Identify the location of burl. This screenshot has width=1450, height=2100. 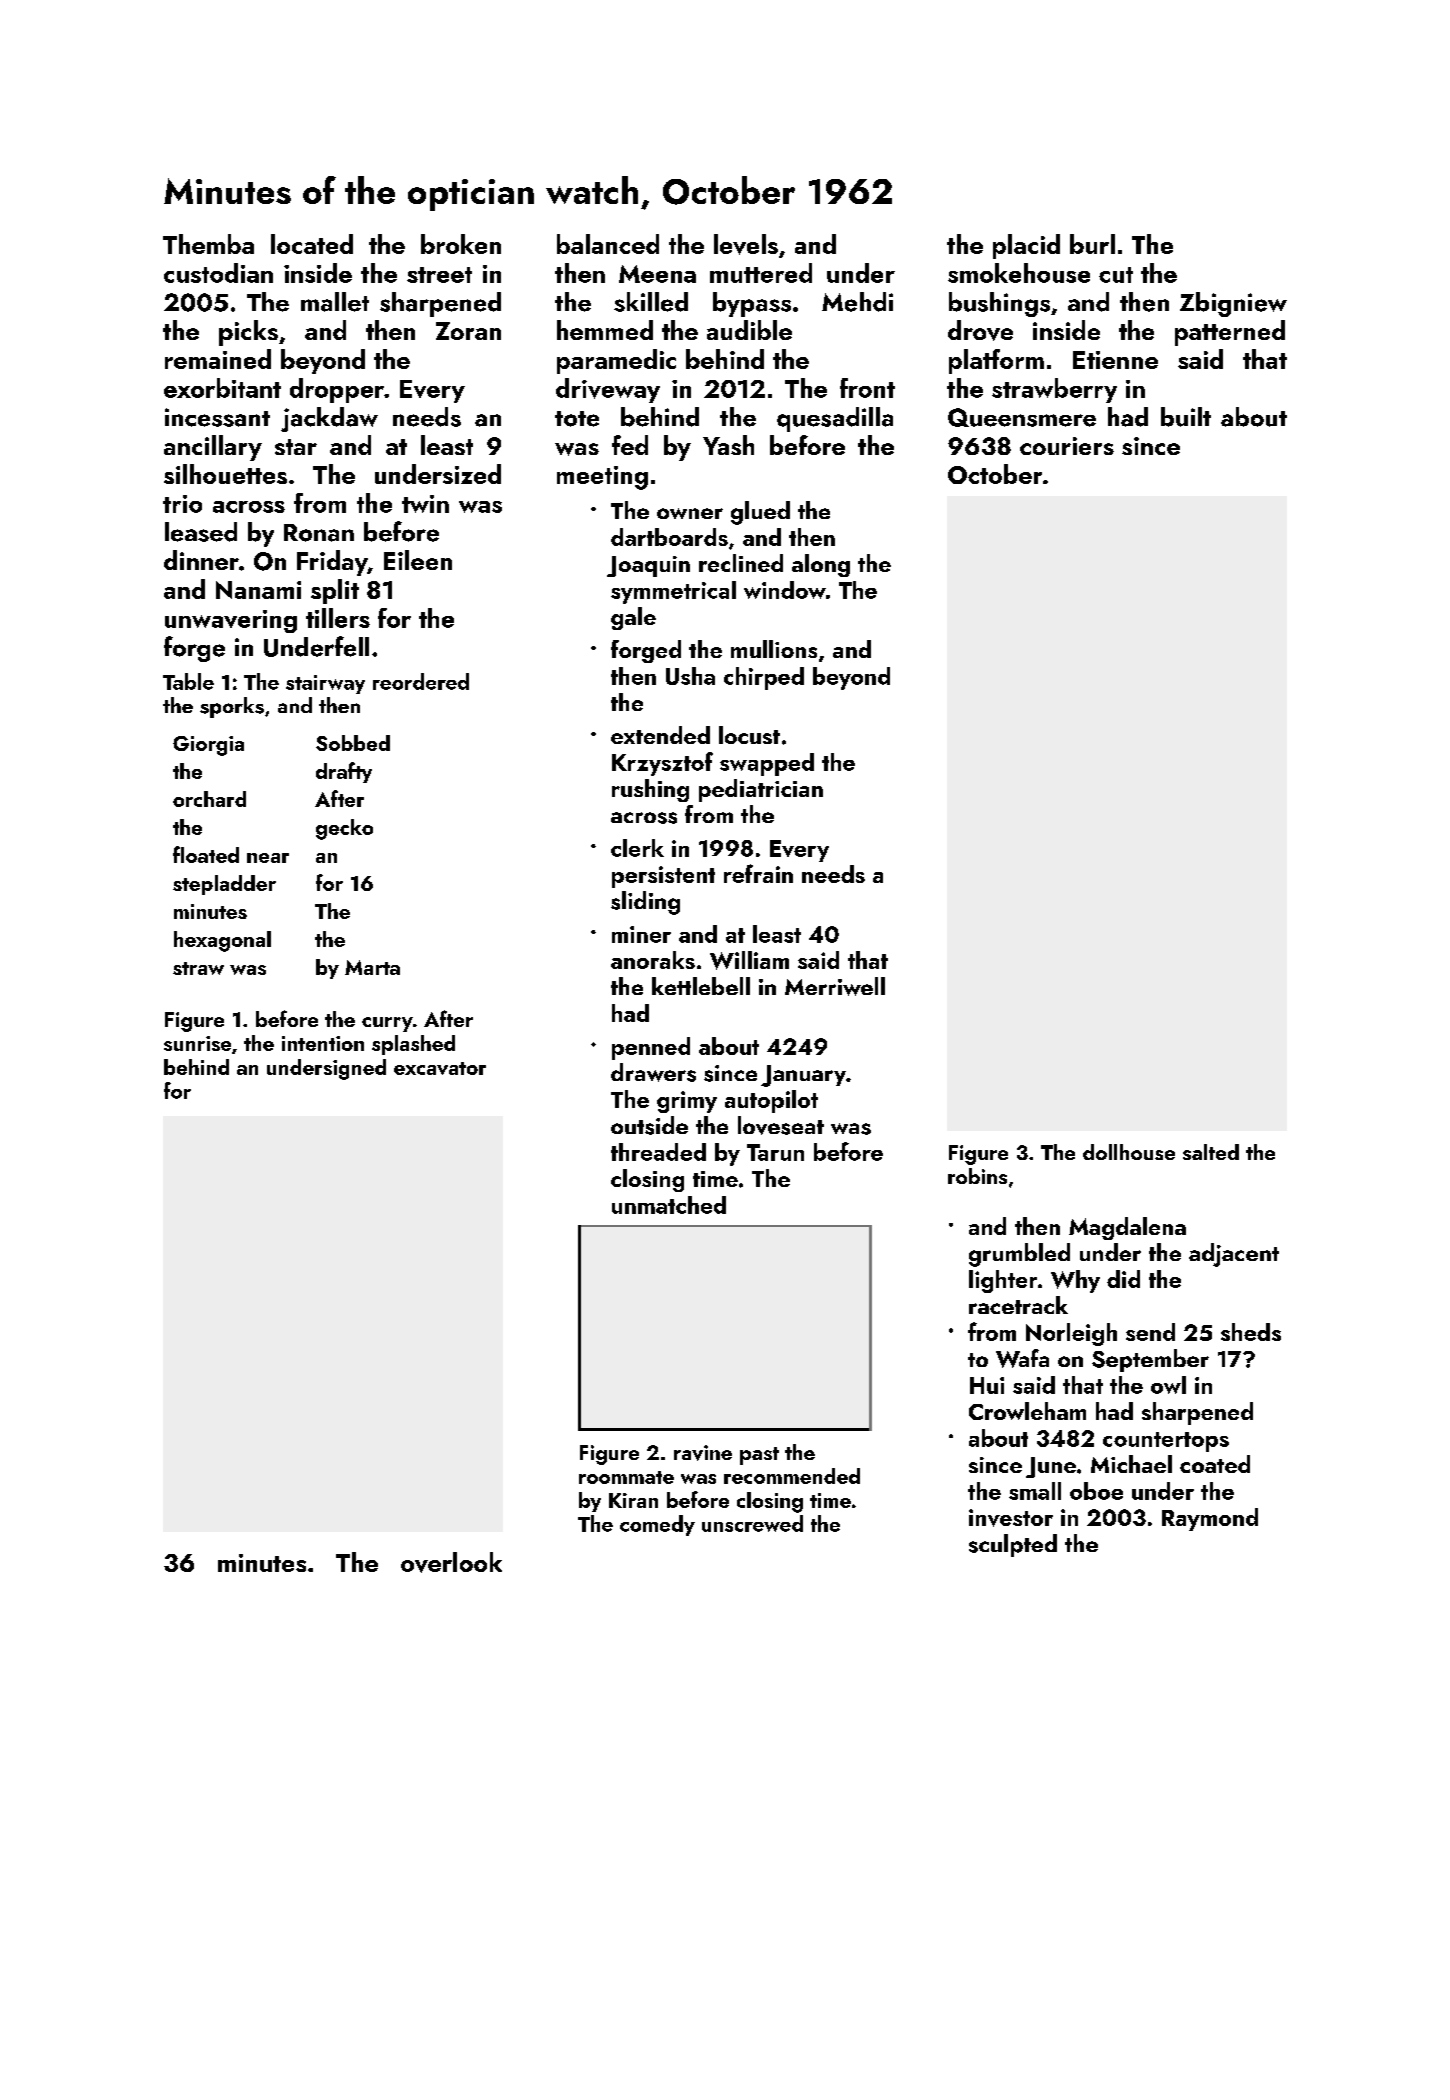
(1092, 244).
